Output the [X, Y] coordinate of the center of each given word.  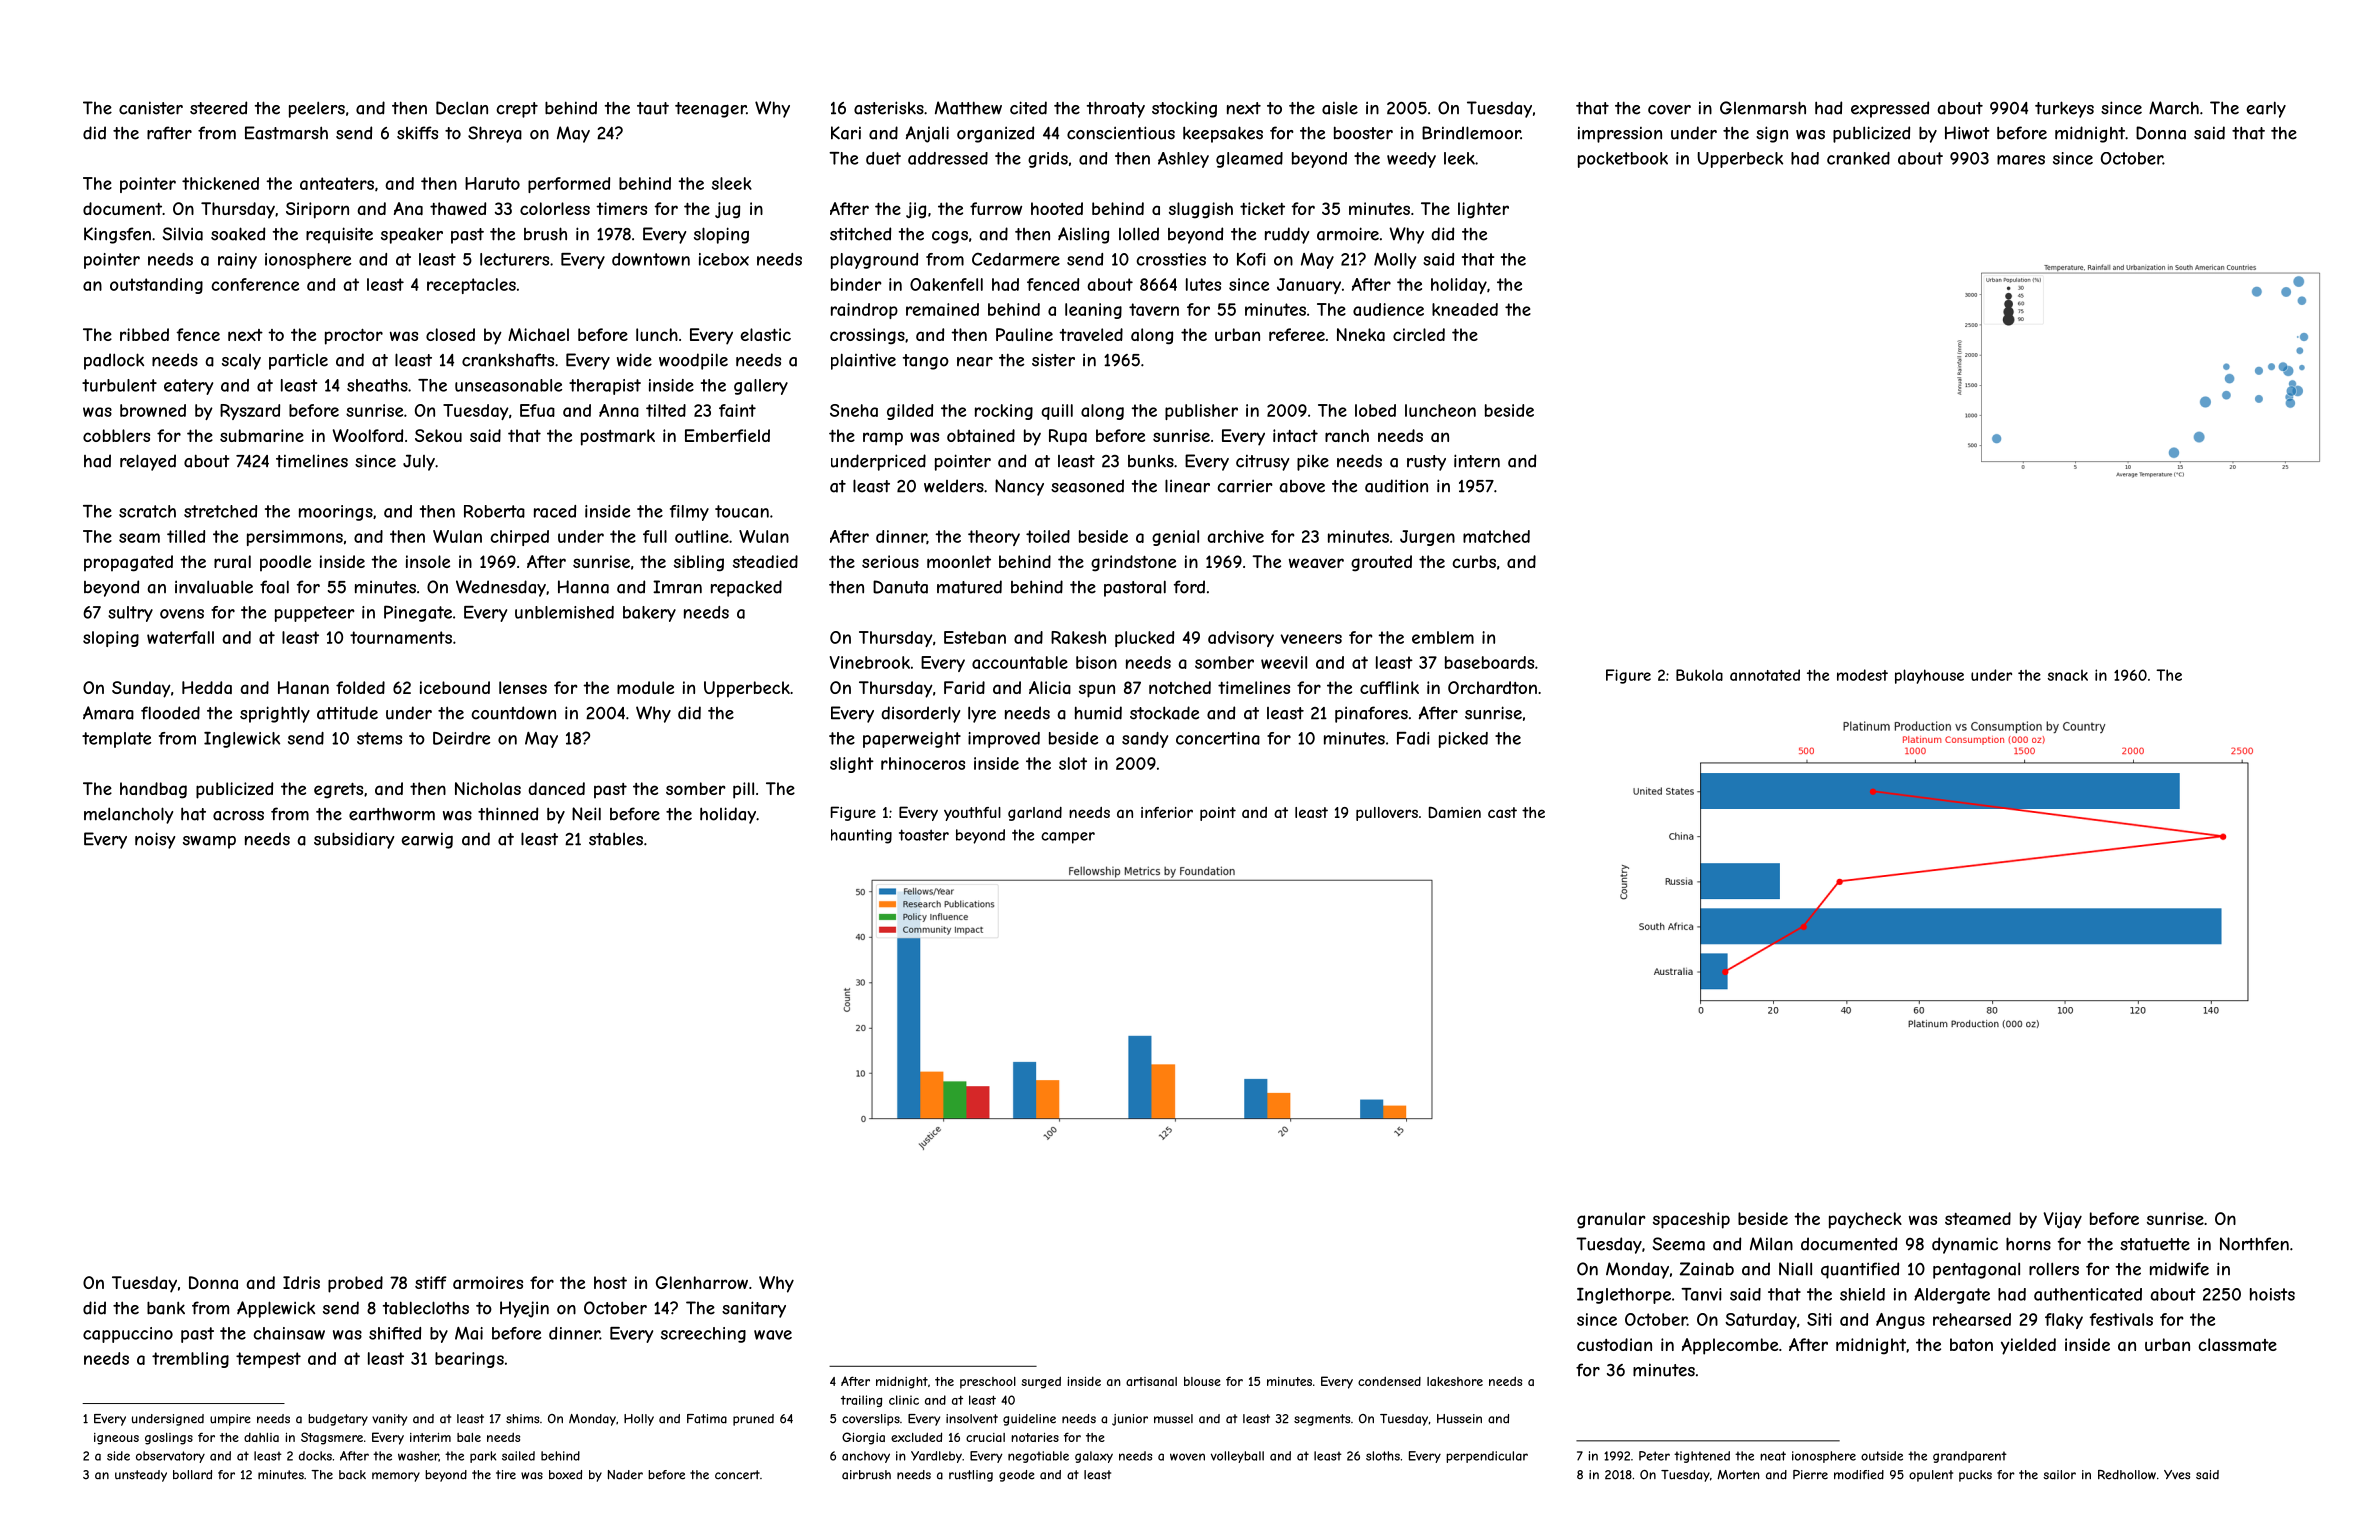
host [610, 1282]
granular [1611, 1220]
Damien [1455, 812]
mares [2021, 160]
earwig [427, 841]
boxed [565, 1475]
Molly [1395, 261]
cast [1502, 812]
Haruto [492, 183]
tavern [1154, 309]
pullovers [1387, 814]
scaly [241, 362]
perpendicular [1487, 1457]
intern [1477, 461]
